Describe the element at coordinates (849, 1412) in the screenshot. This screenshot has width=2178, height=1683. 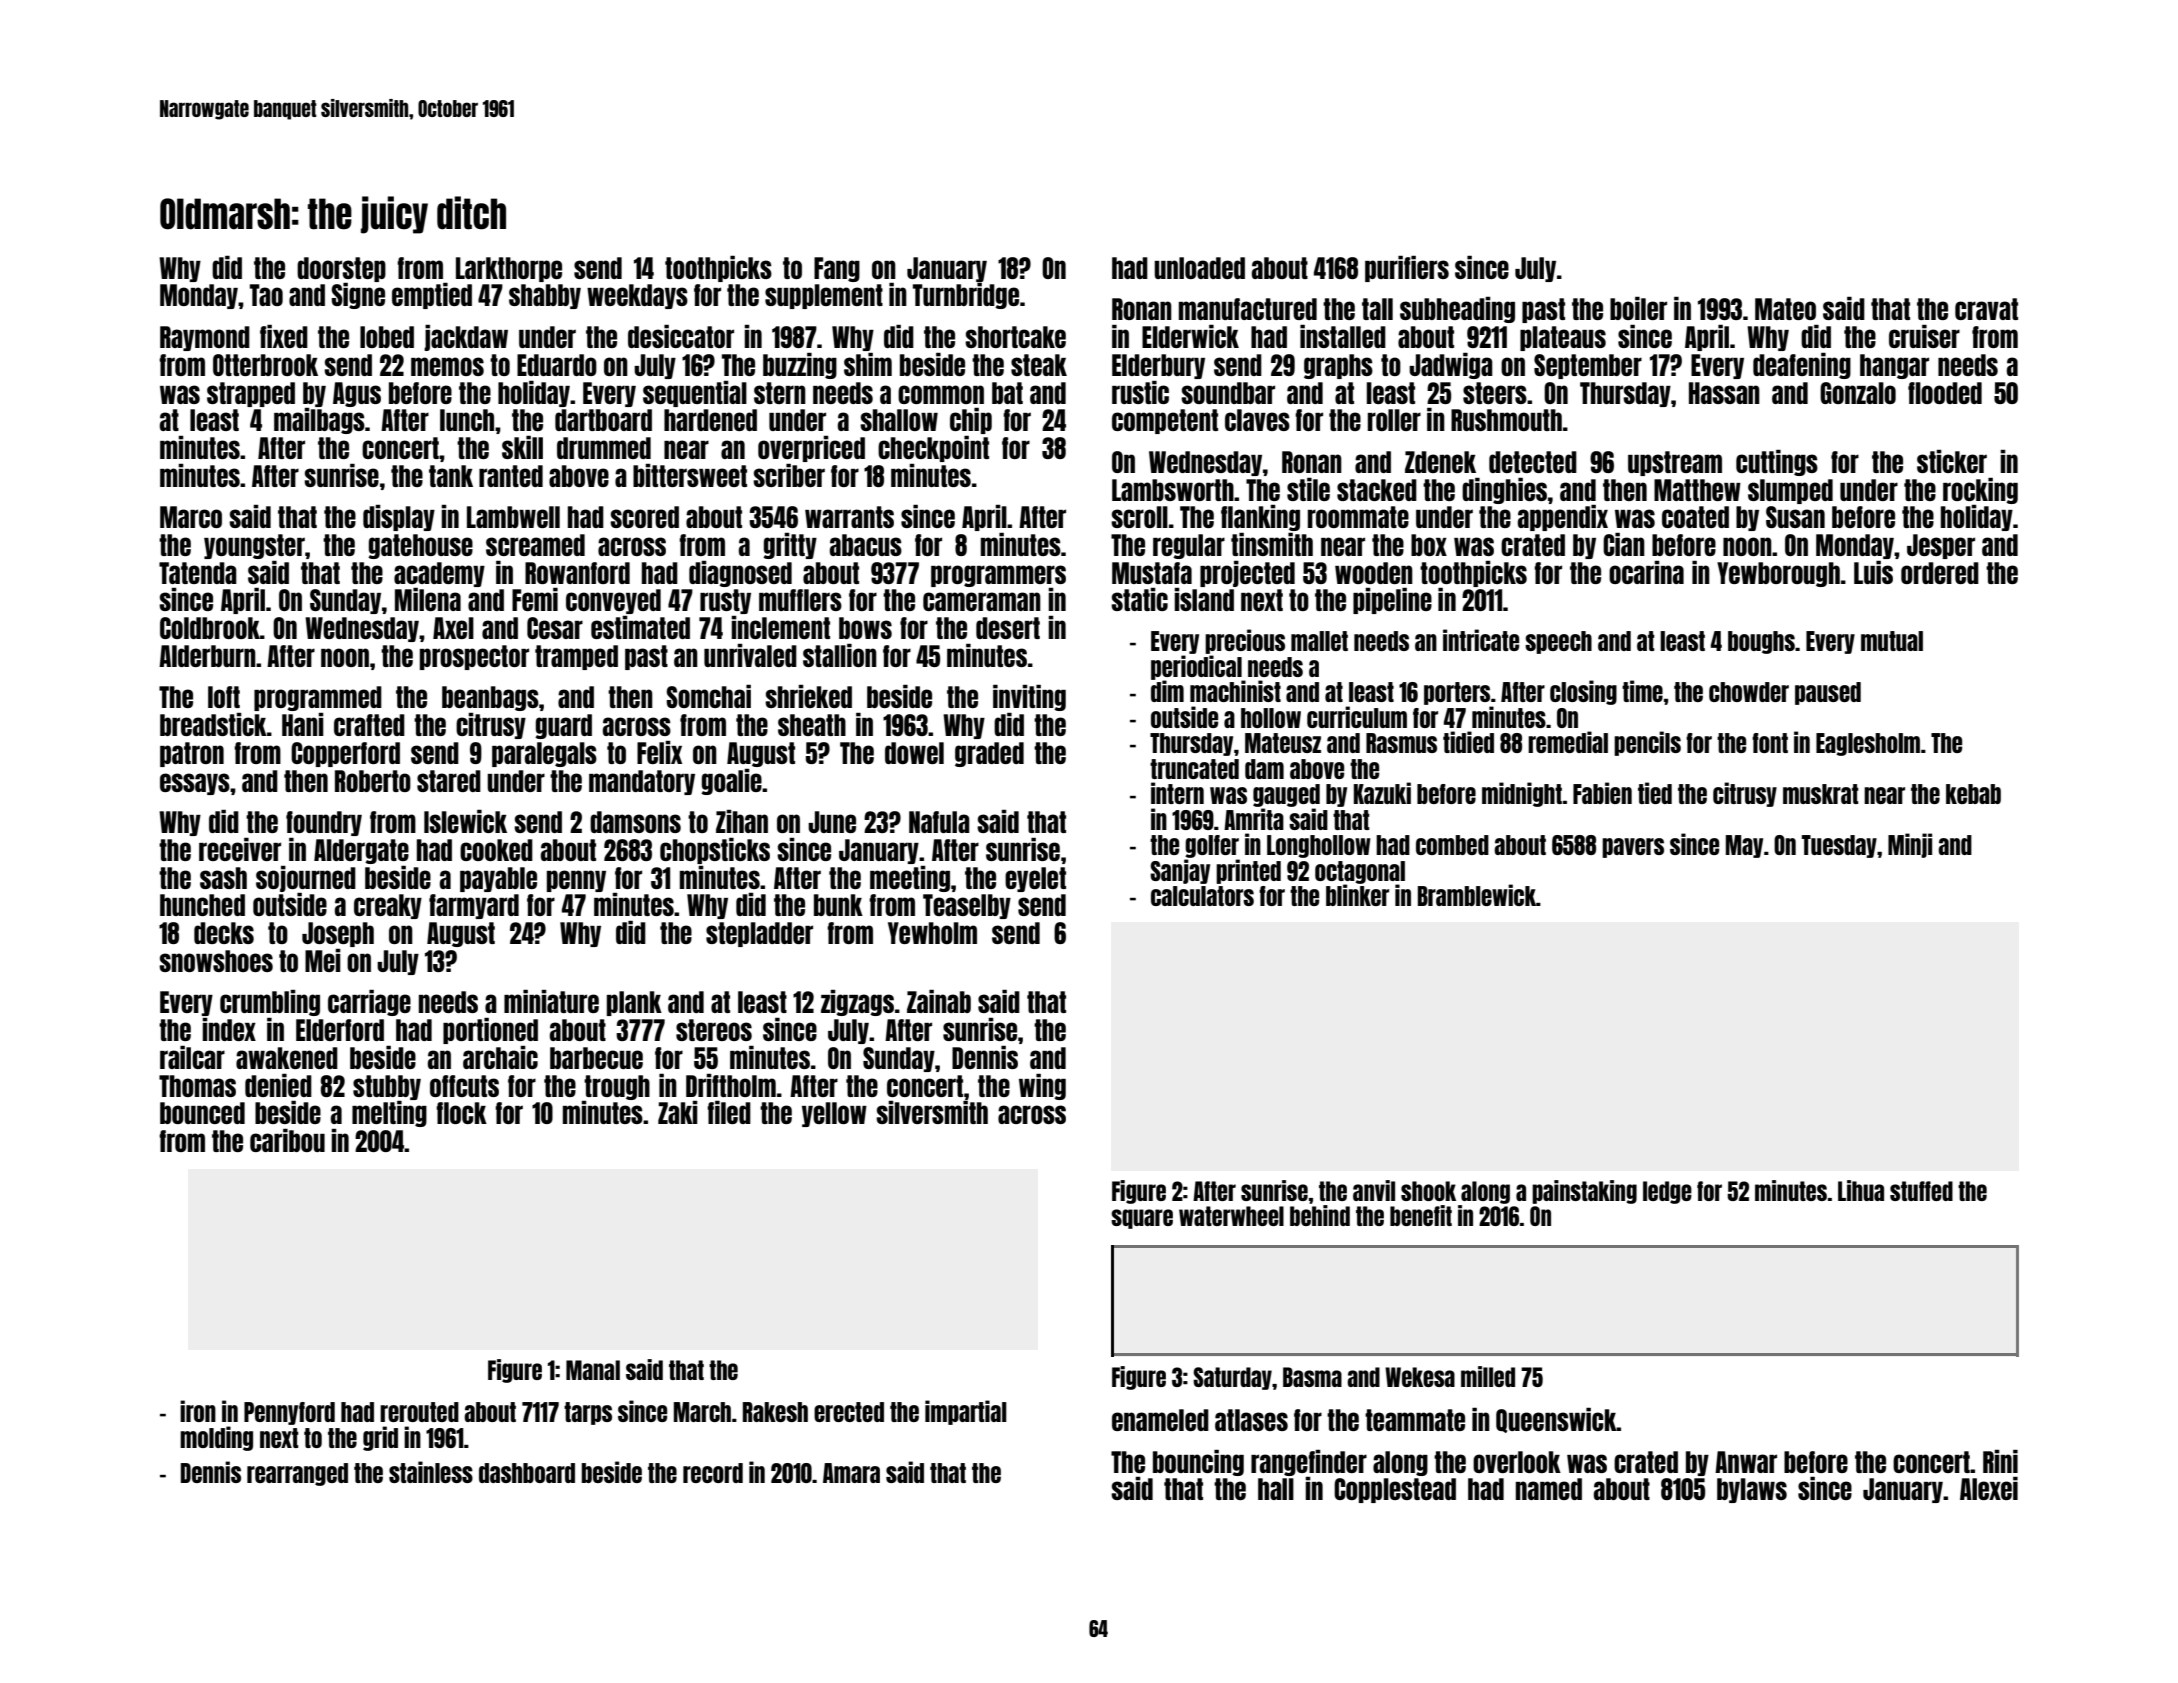
I see `erected` at that location.
